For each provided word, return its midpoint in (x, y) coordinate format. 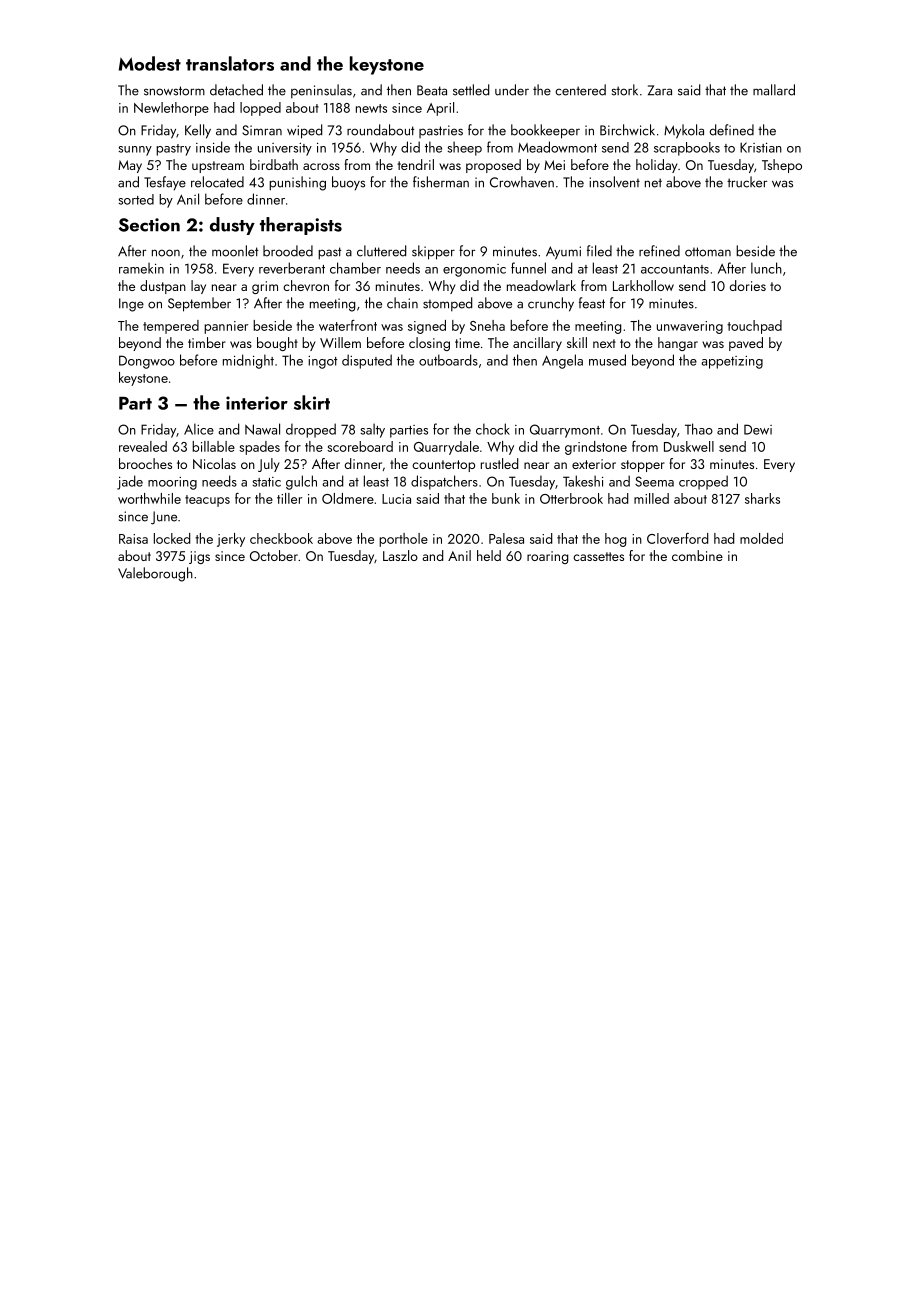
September (199, 304)
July (268, 465)
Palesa (506, 538)
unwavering (690, 327)
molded (761, 538)
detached (236, 90)
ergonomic (474, 270)
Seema (654, 481)
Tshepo (782, 166)
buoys (348, 183)
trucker (747, 182)
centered (580, 90)
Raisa (133, 539)
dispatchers (444, 482)
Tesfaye (165, 183)
